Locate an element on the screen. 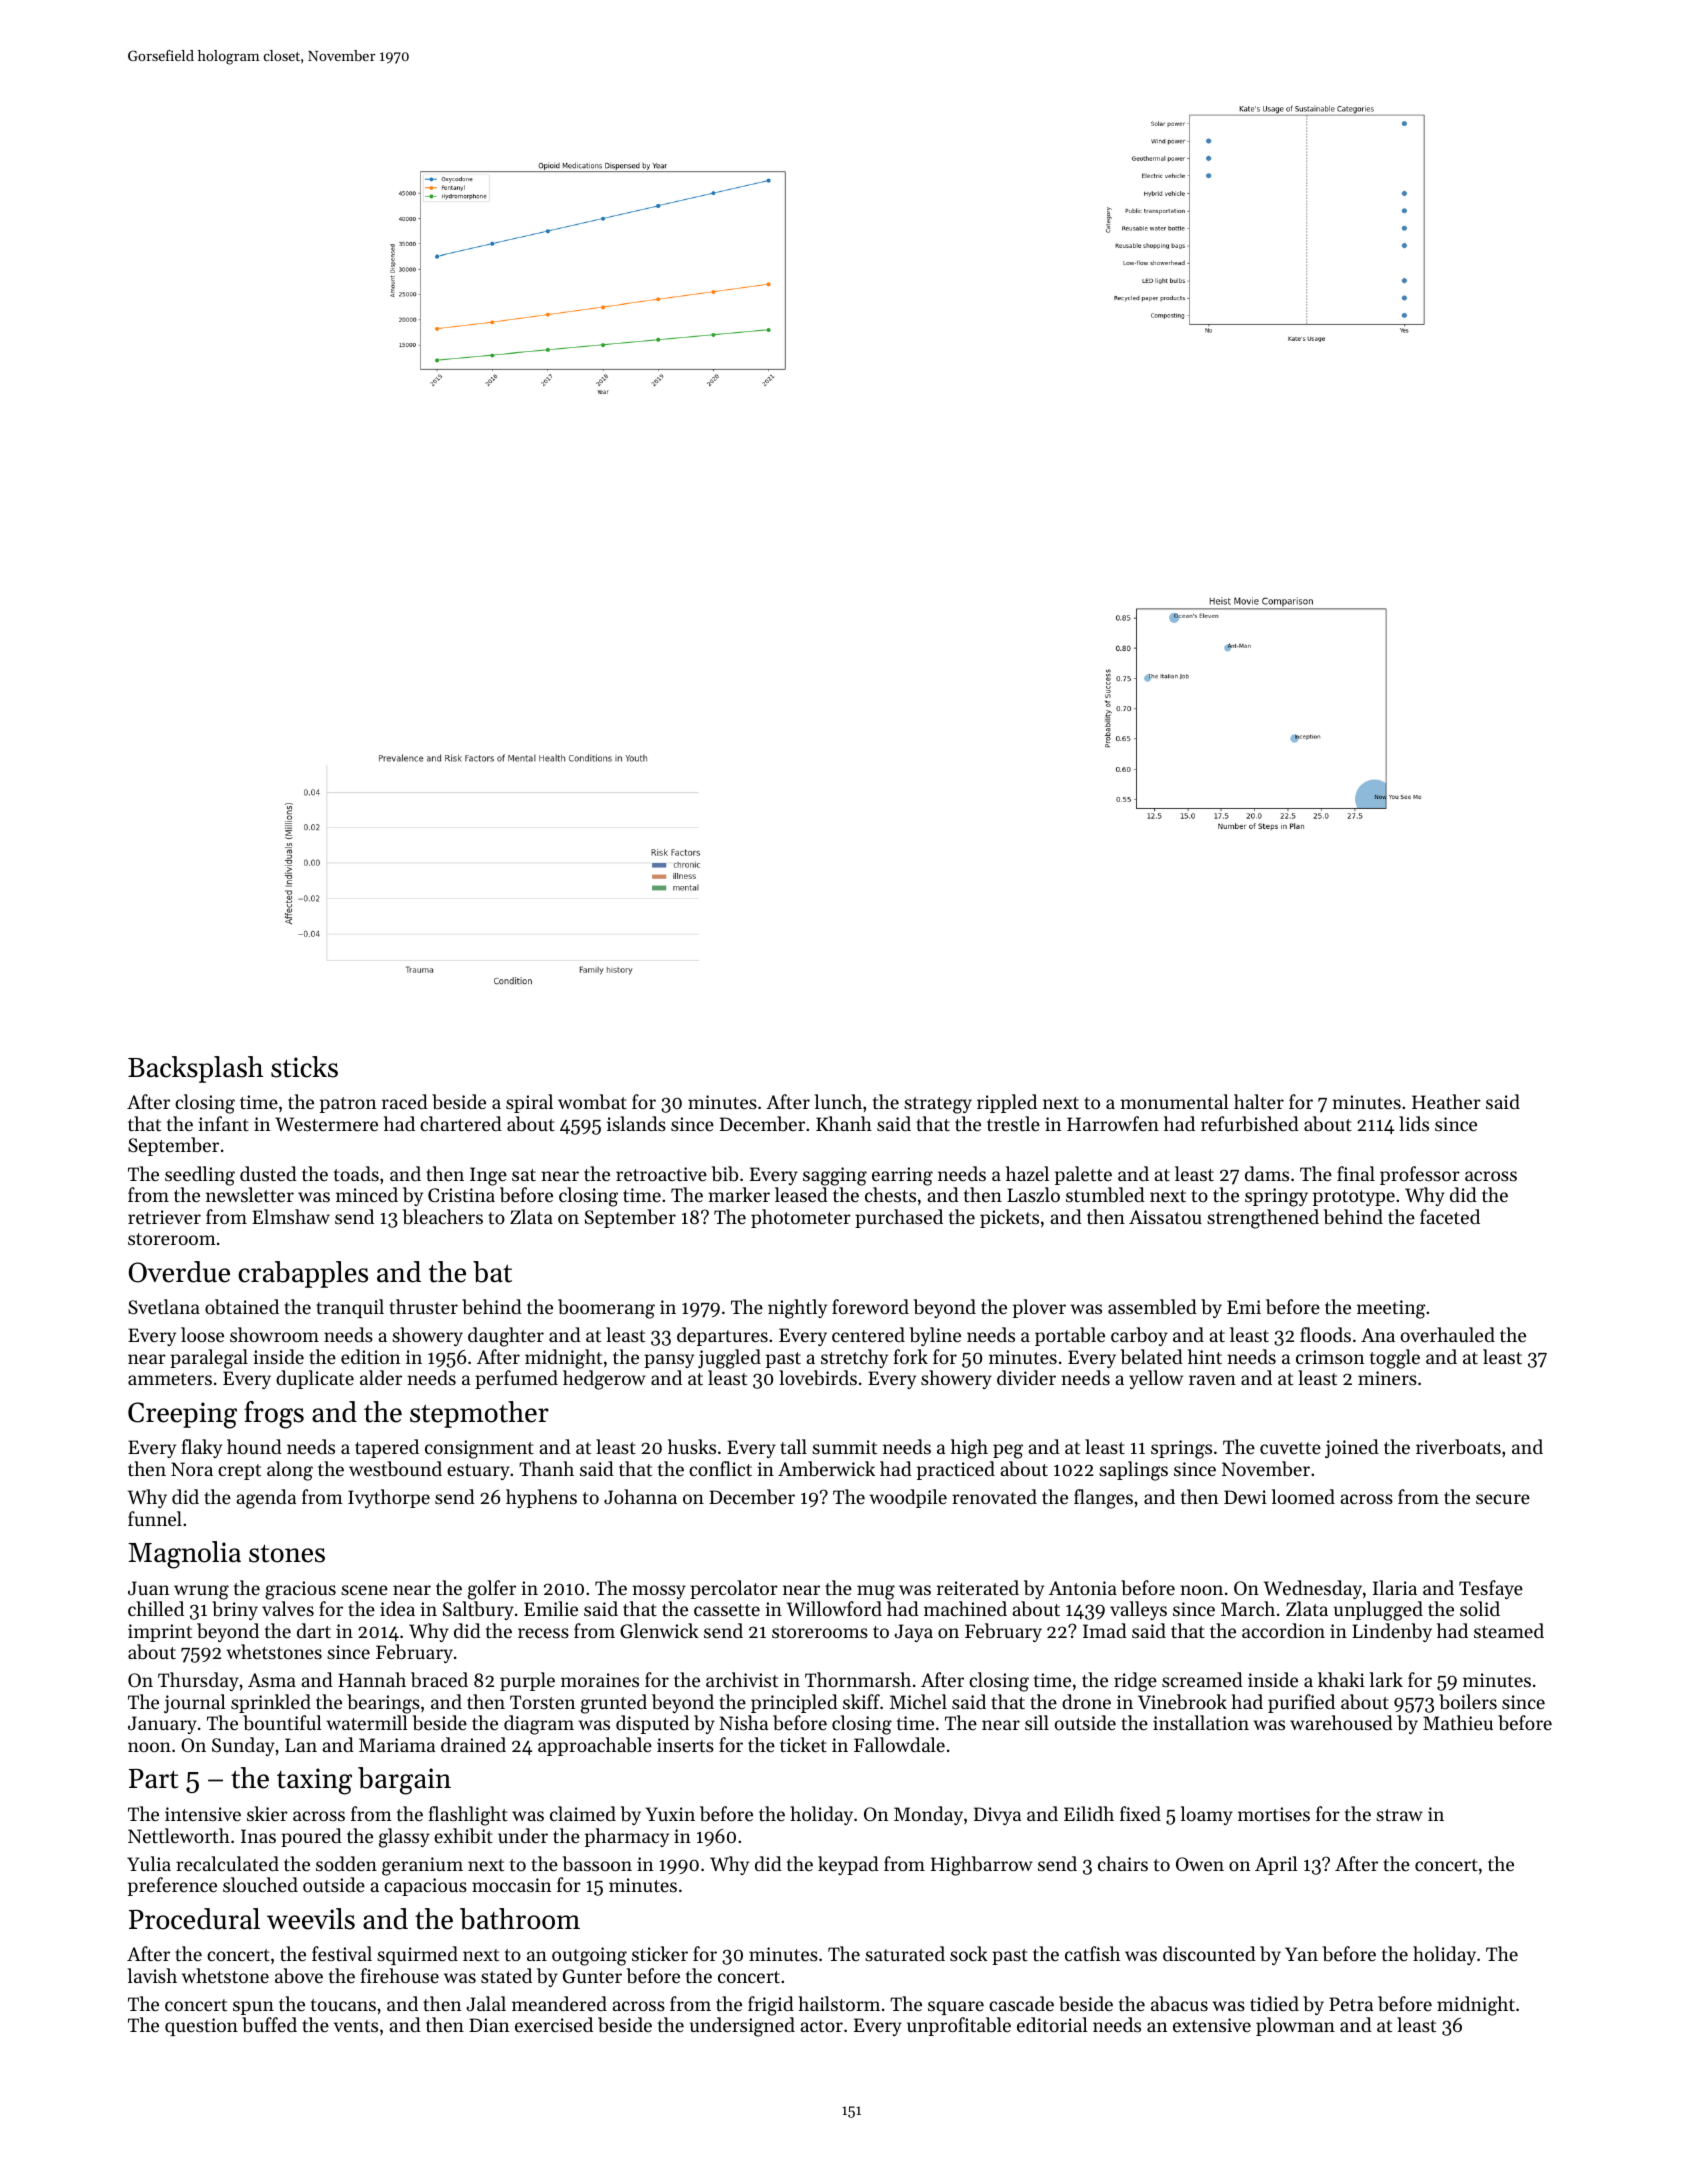 The width and height of the screenshot is (1683, 2178). riverboats is located at coordinates (1458, 1446).
